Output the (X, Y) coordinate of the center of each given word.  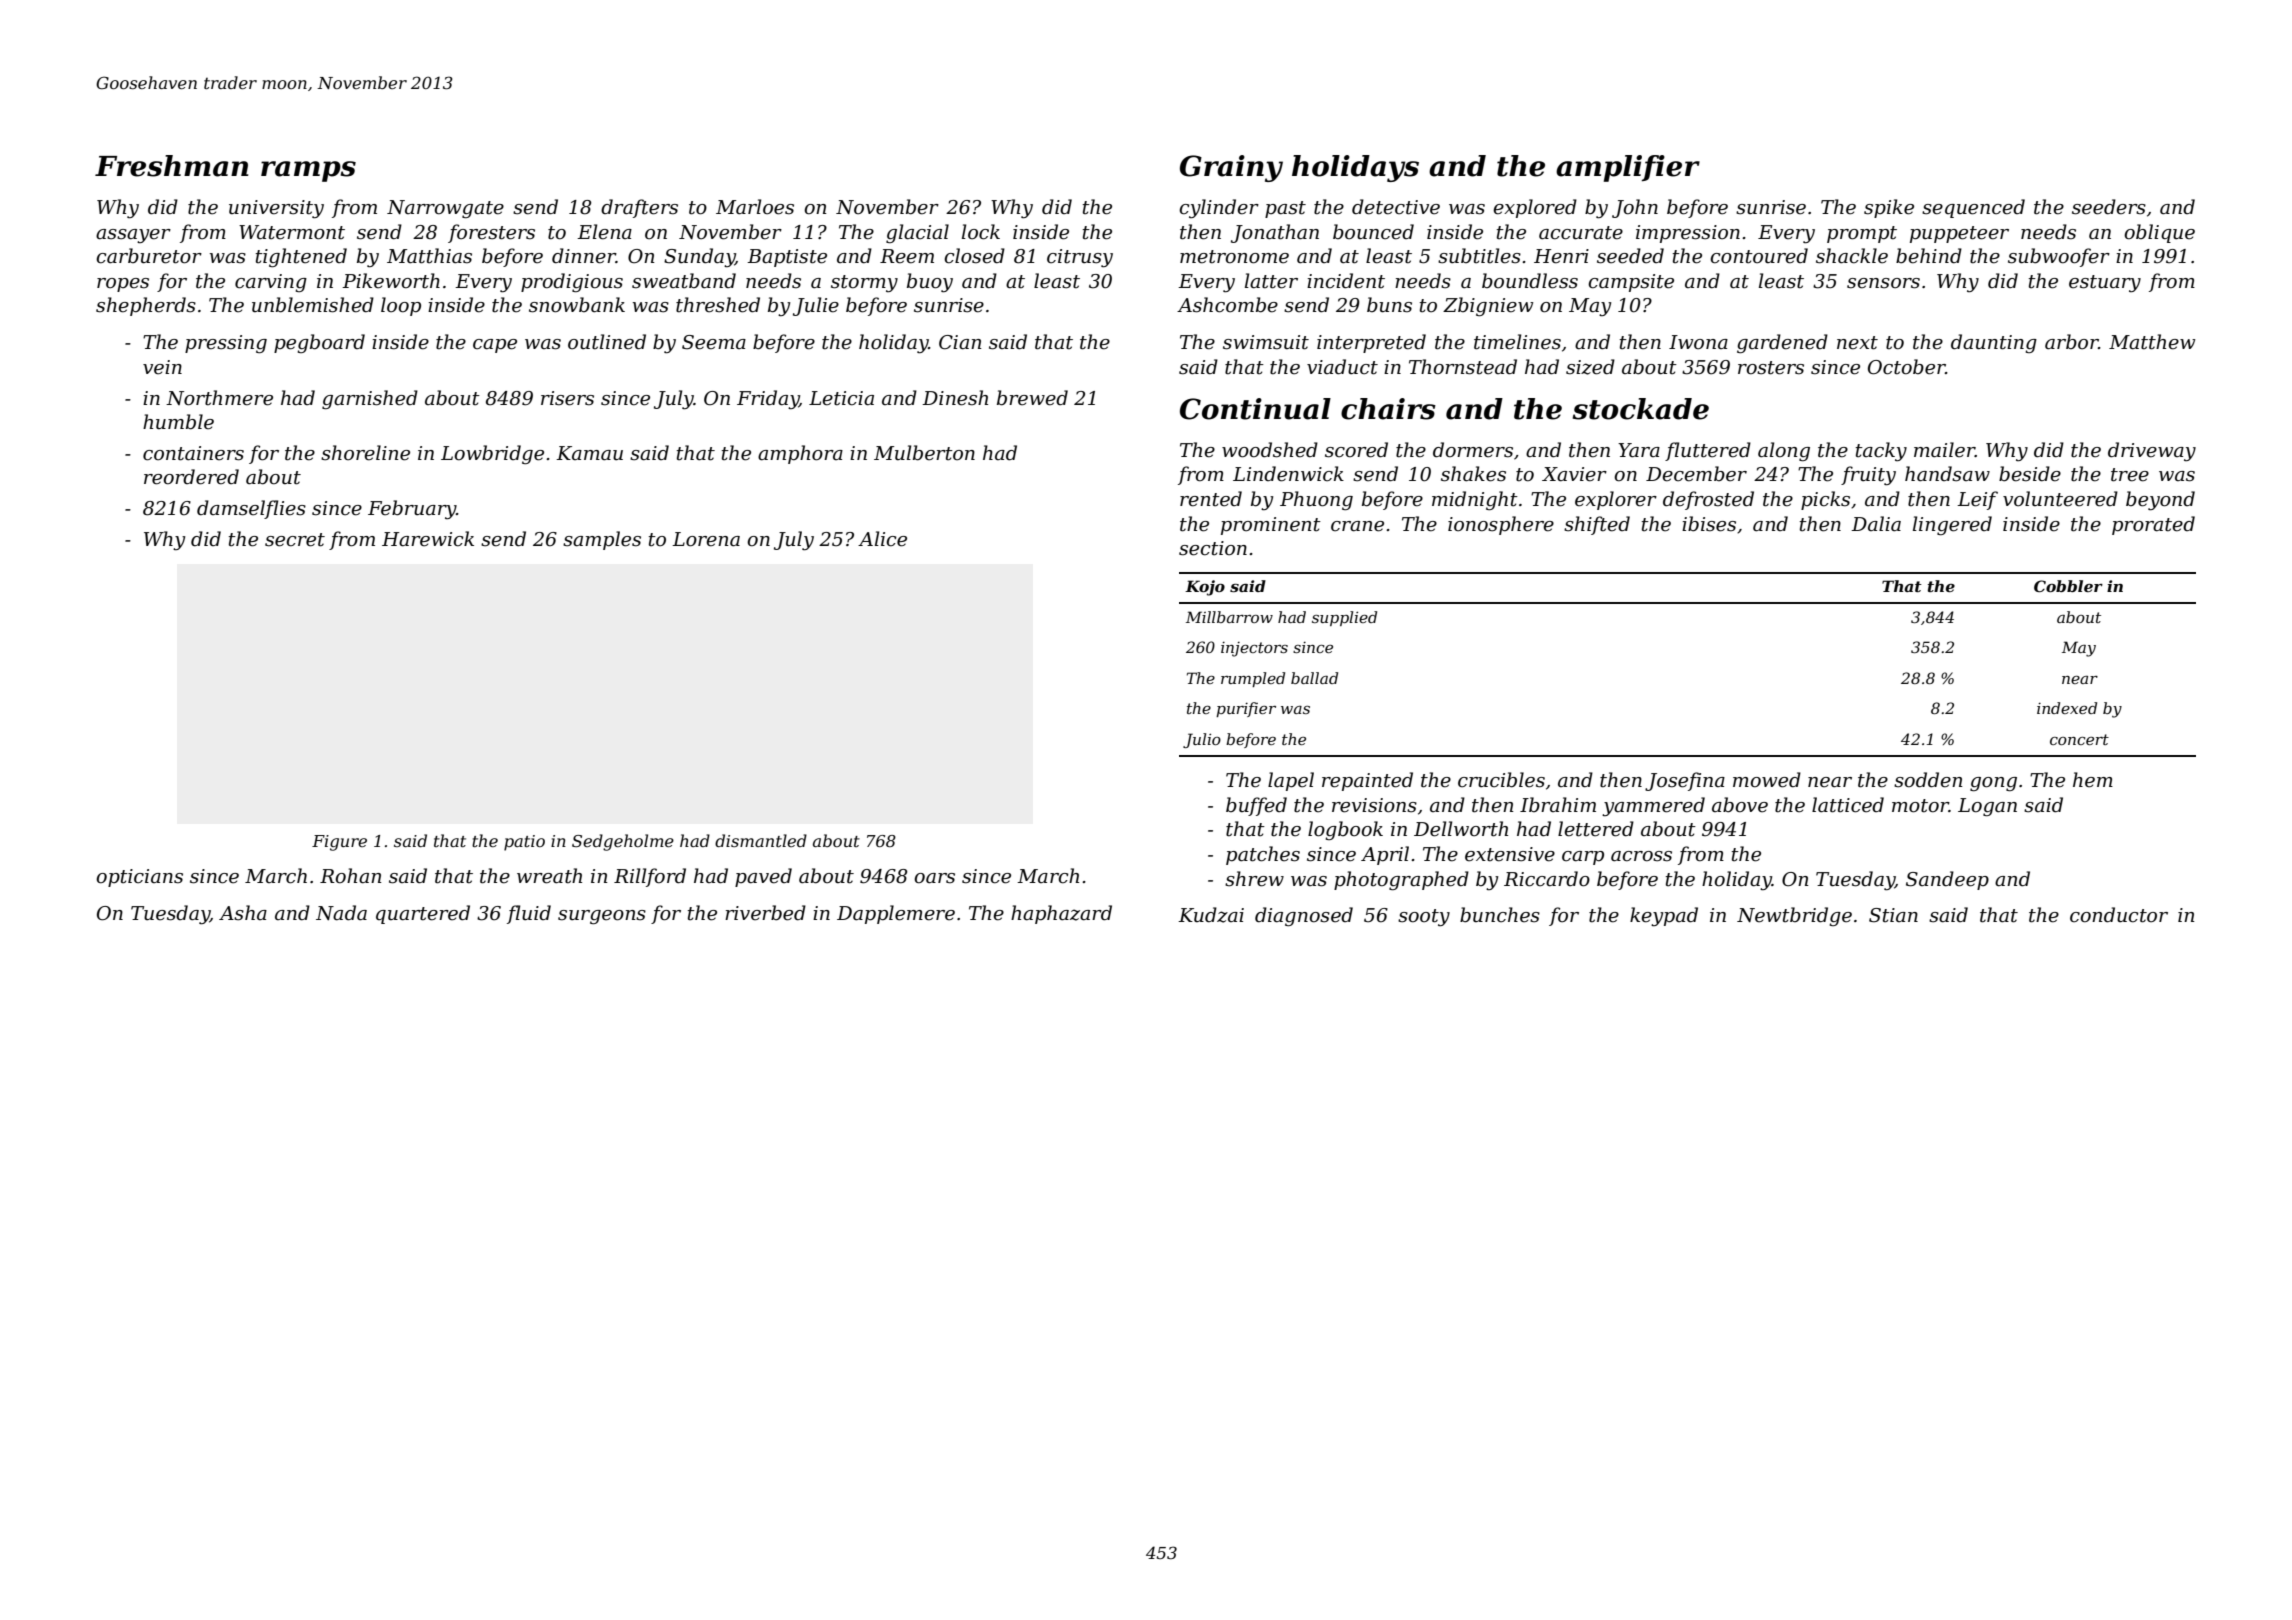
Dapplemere (896, 914)
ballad (1314, 678)
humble (178, 422)
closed (974, 256)
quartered (423, 914)
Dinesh (955, 398)
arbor (2072, 342)
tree (2130, 475)
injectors (1254, 649)
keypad (1664, 916)
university (276, 209)
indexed (2067, 708)
